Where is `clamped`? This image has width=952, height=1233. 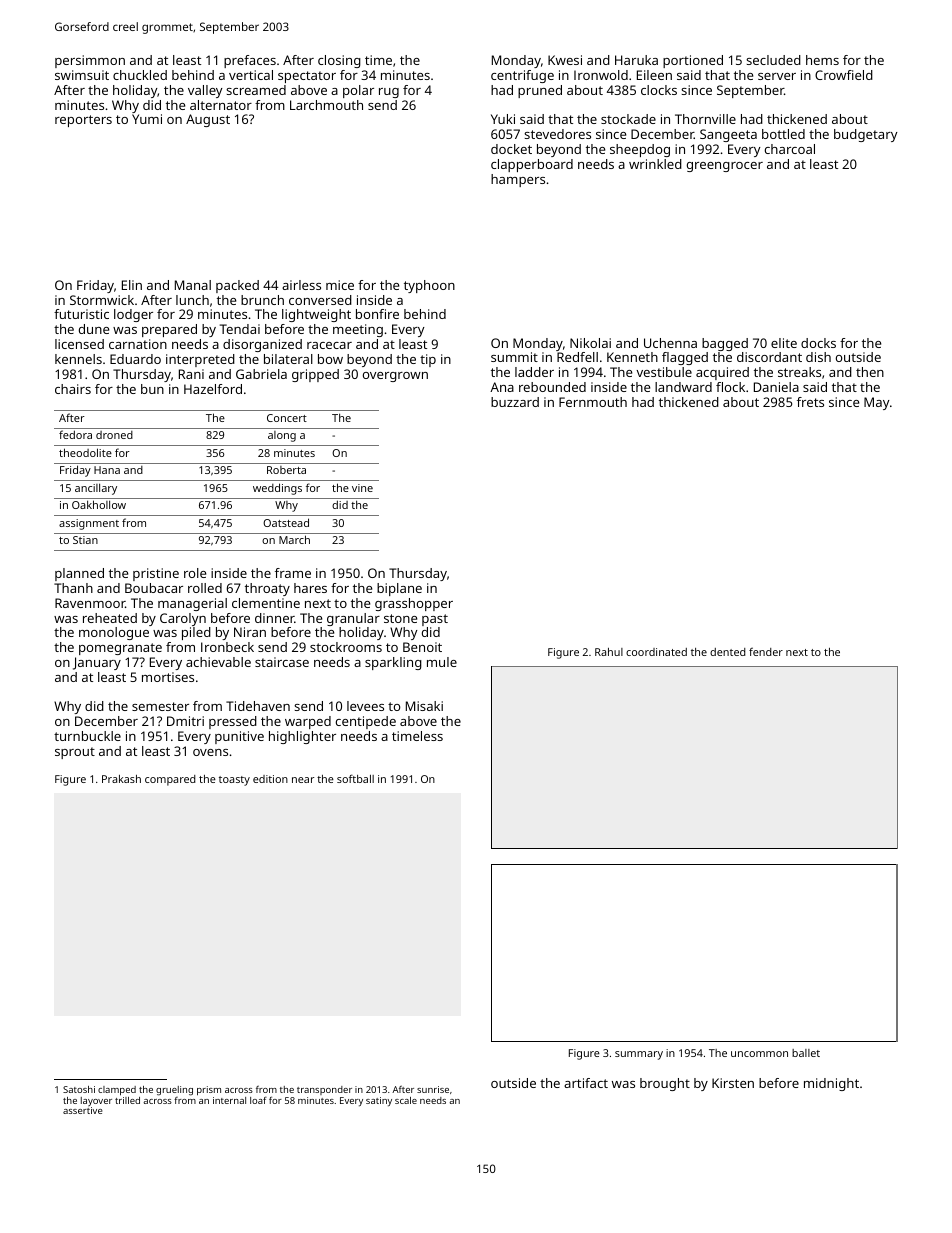 clamped is located at coordinates (117, 1091).
